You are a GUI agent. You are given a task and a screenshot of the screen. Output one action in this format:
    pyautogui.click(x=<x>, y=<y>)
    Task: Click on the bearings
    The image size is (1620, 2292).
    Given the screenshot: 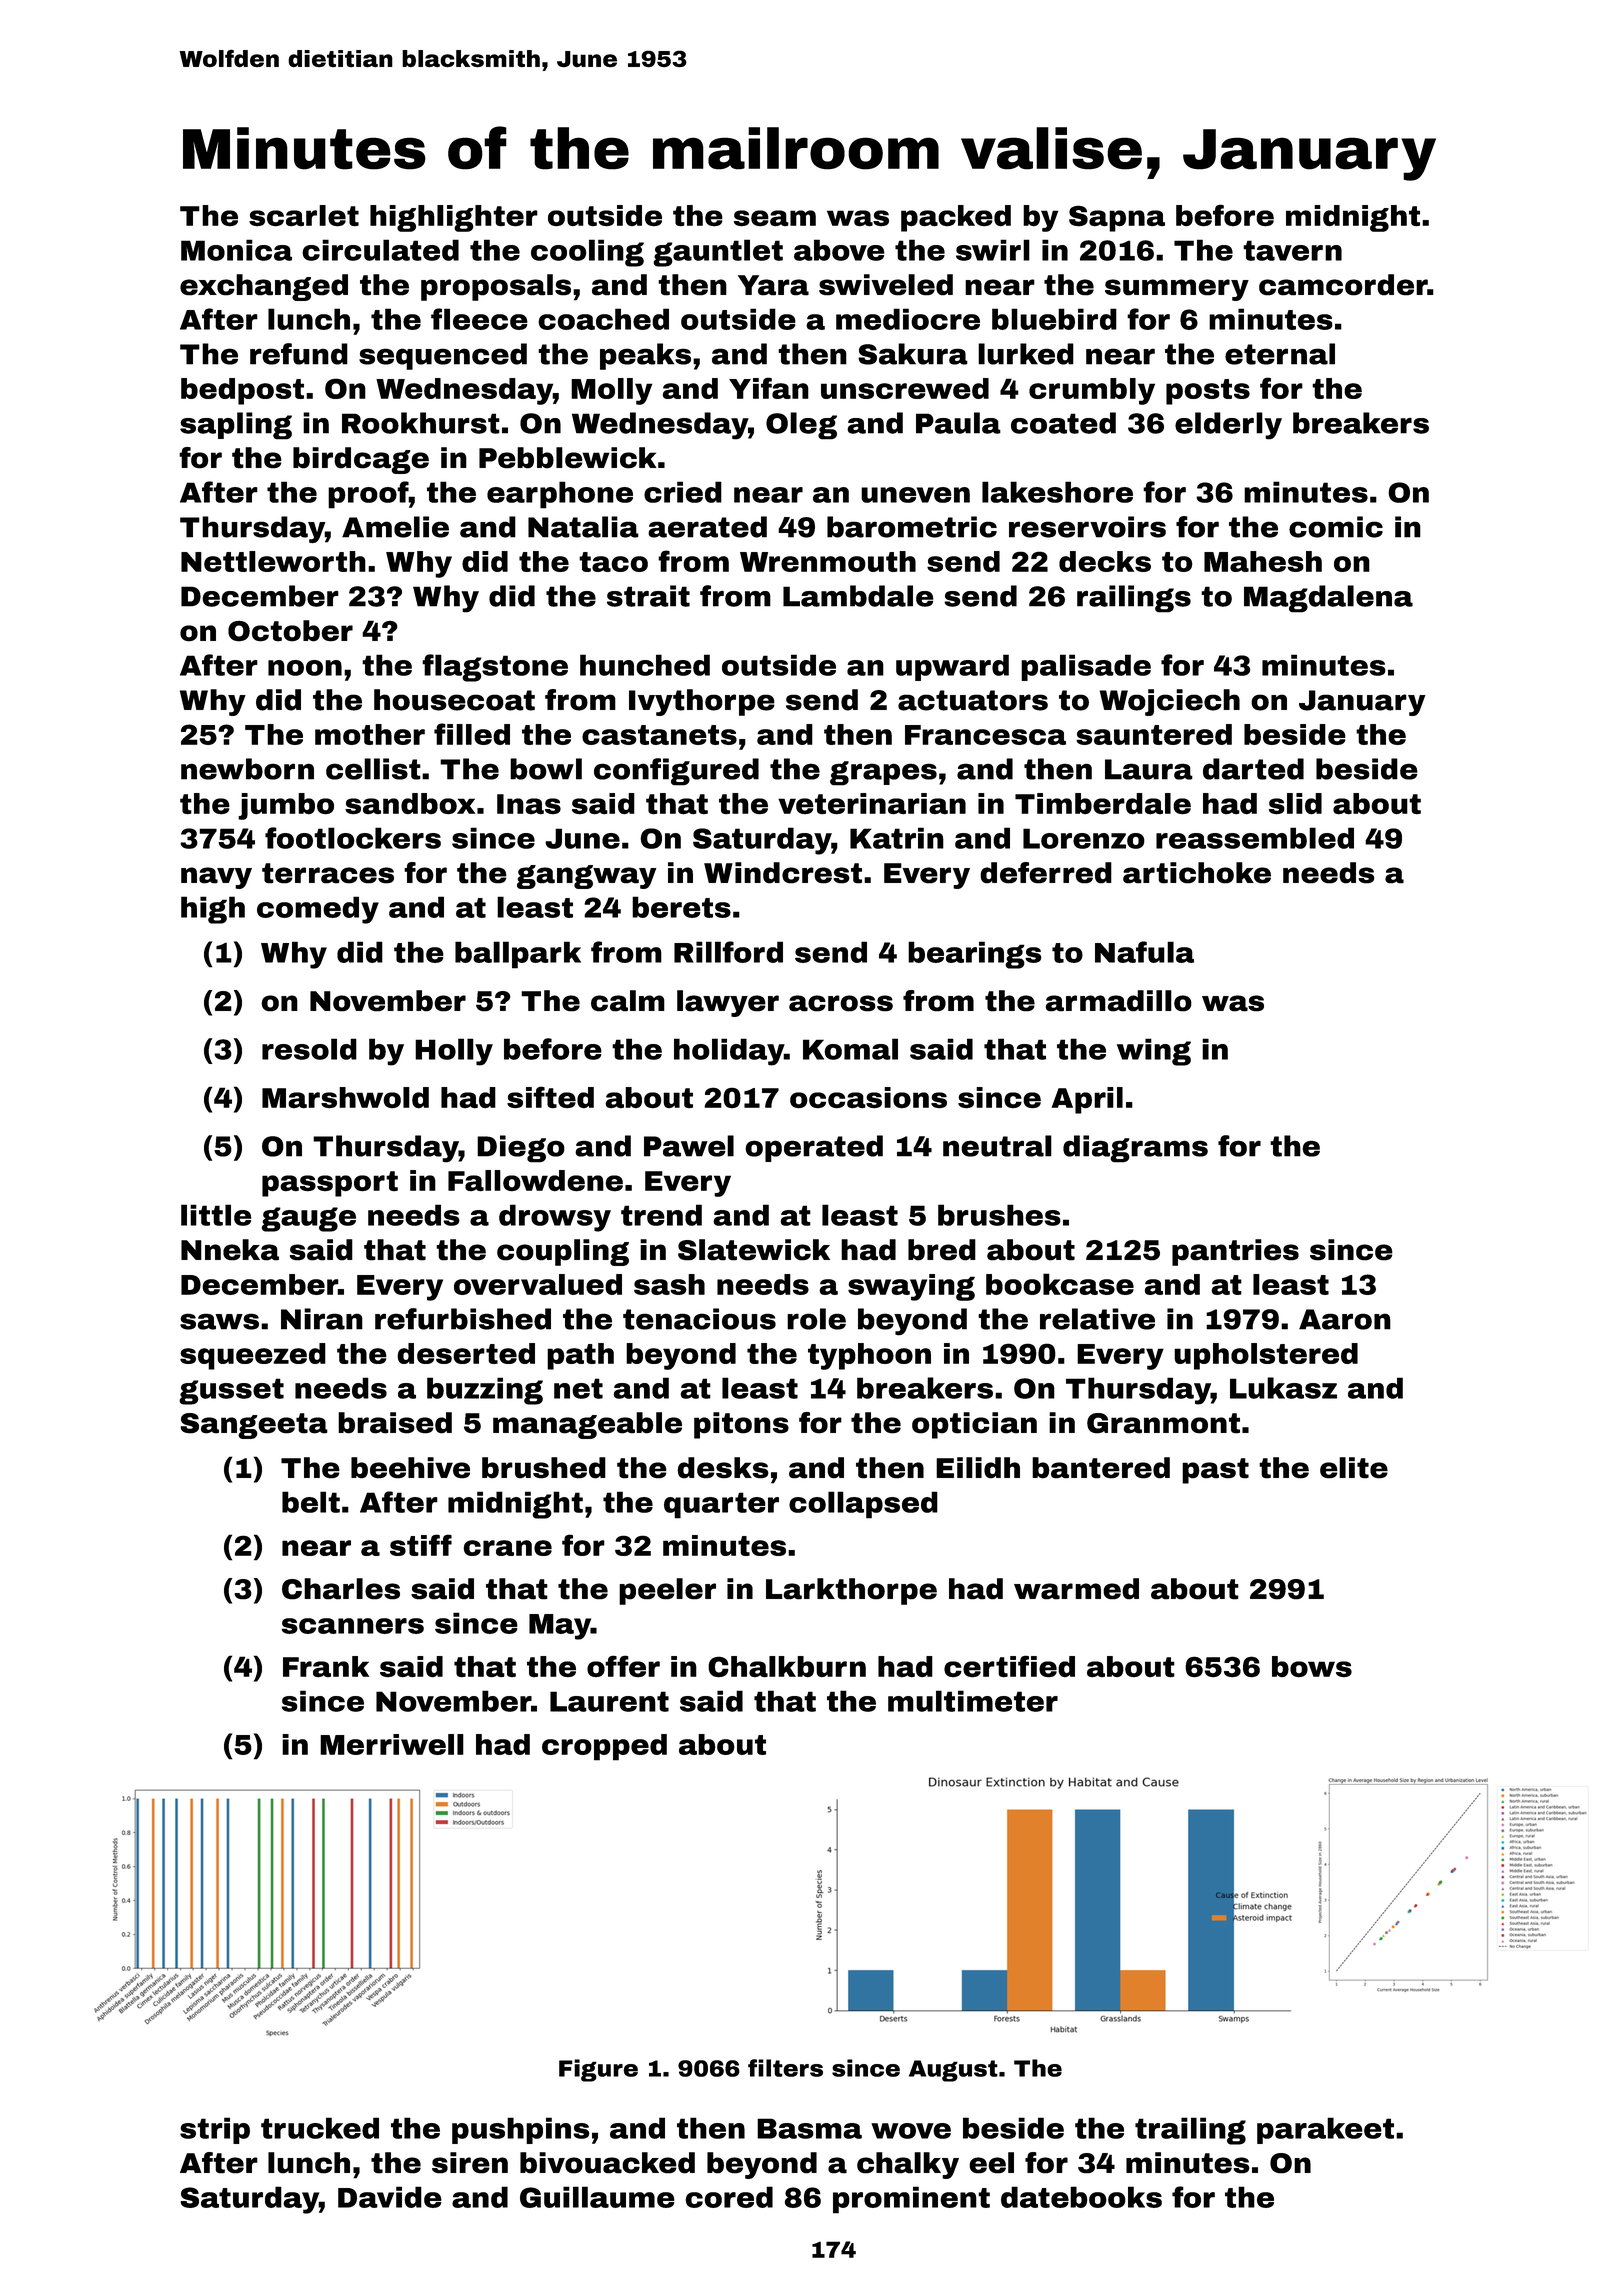 What is the action you would take?
    pyautogui.click(x=975, y=955)
